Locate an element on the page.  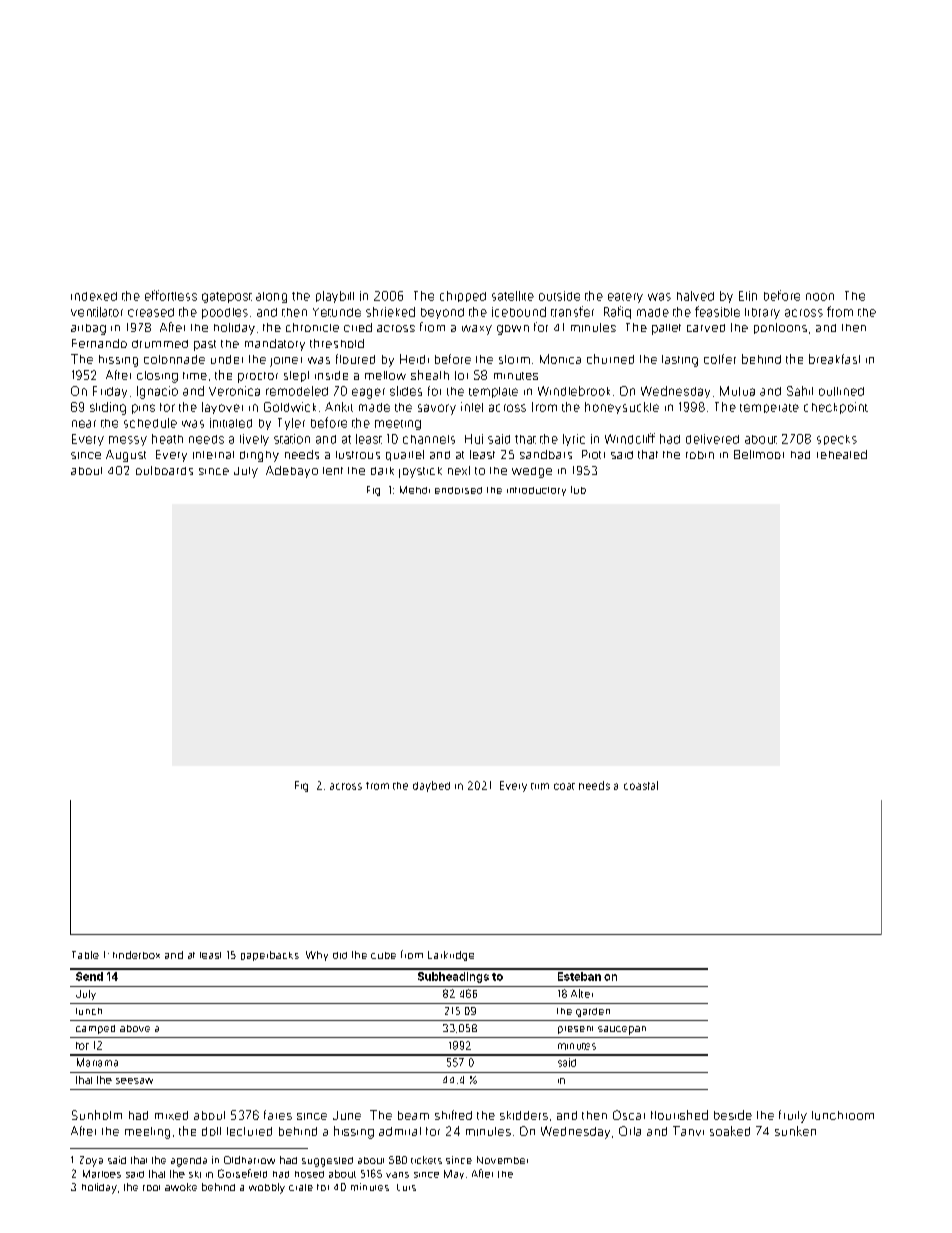
cube is located at coordinates (383, 955).
